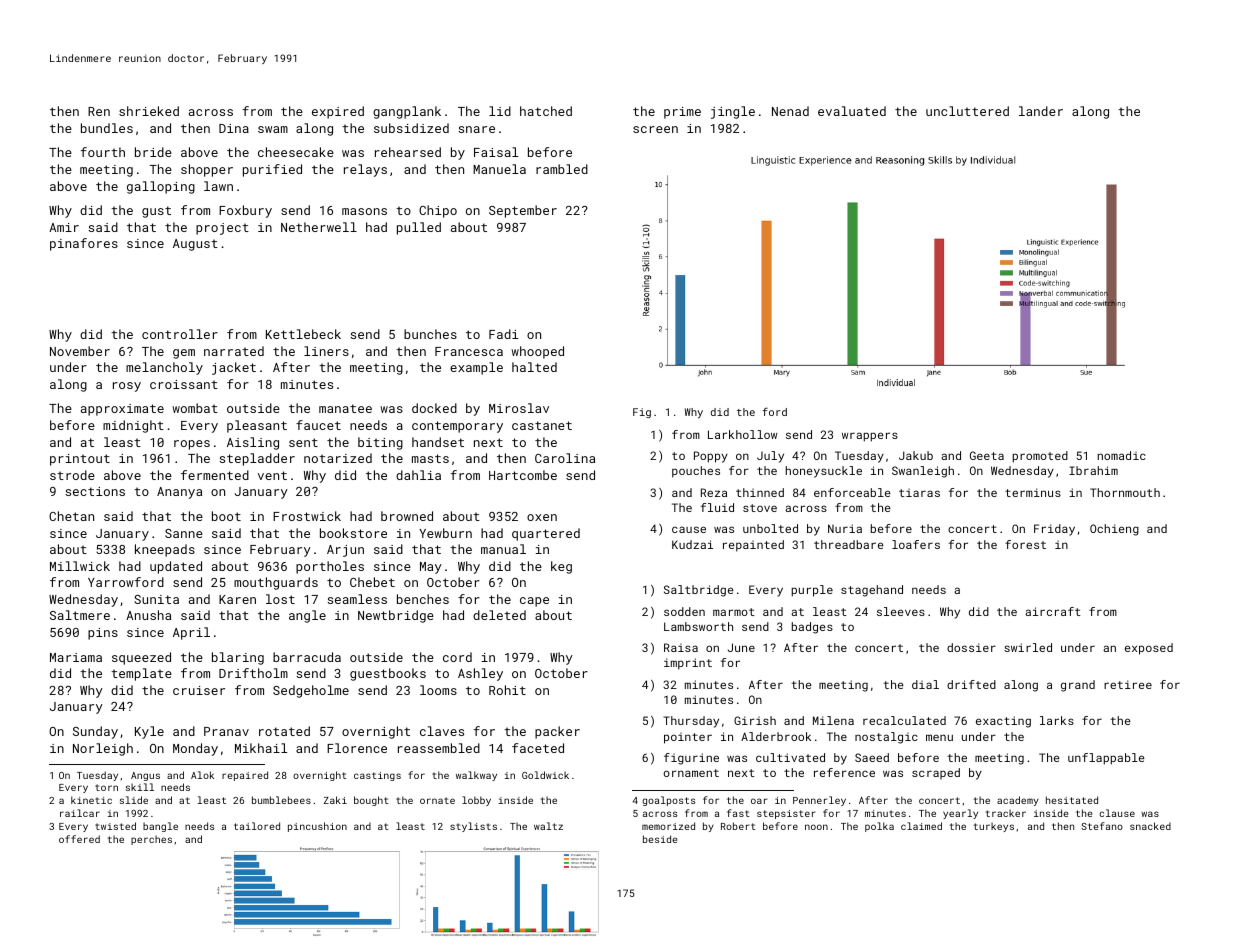 This page has width=1233, height=952. What do you see at coordinates (64, 227) in the page?
I see `Amir` at bounding box center [64, 227].
